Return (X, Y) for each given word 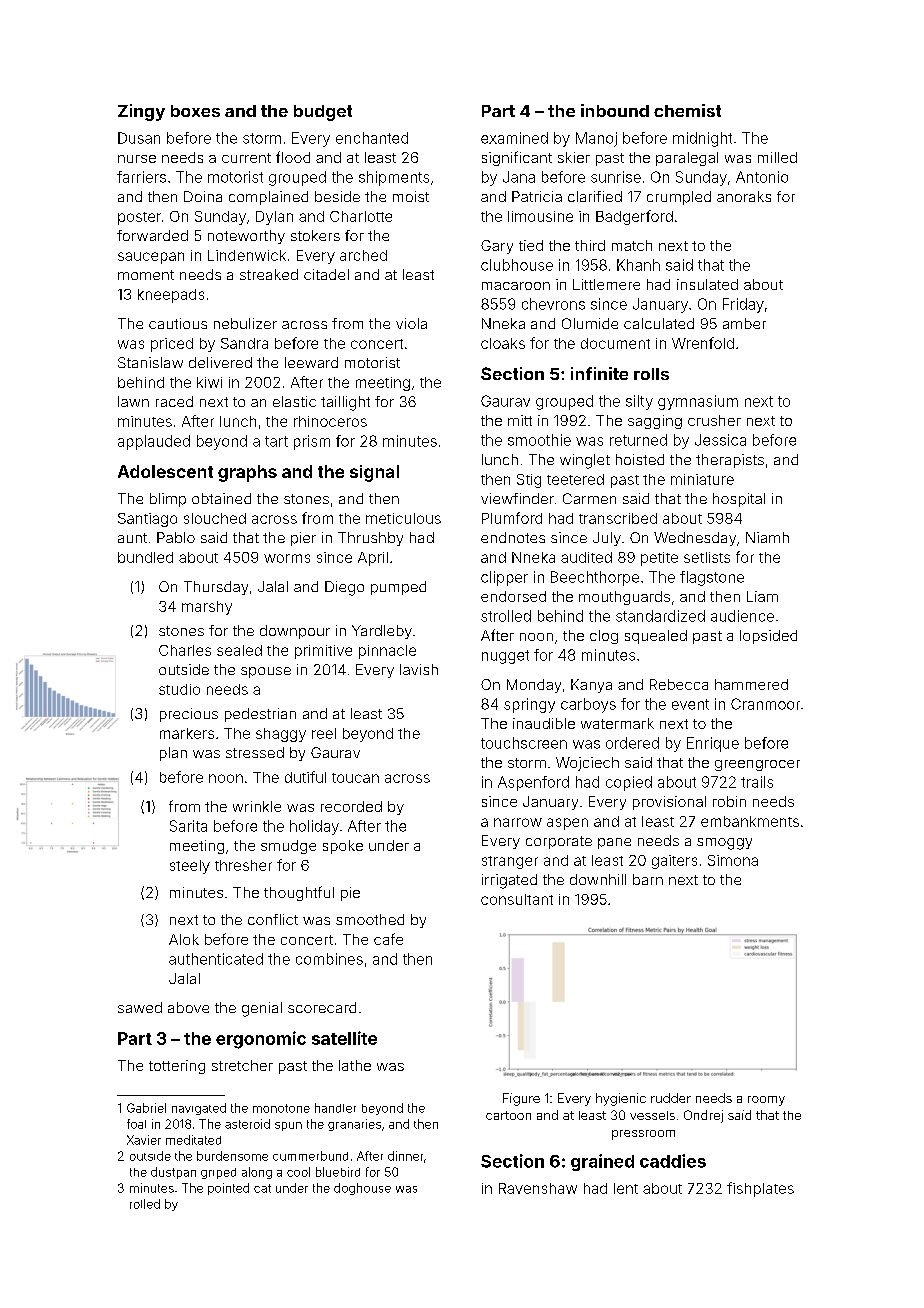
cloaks (503, 343)
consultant (517, 899)
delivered (220, 362)
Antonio (762, 177)
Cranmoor (765, 704)
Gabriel (146, 1108)
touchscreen (524, 743)
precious (189, 715)
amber (744, 323)
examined (514, 138)
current (246, 158)
